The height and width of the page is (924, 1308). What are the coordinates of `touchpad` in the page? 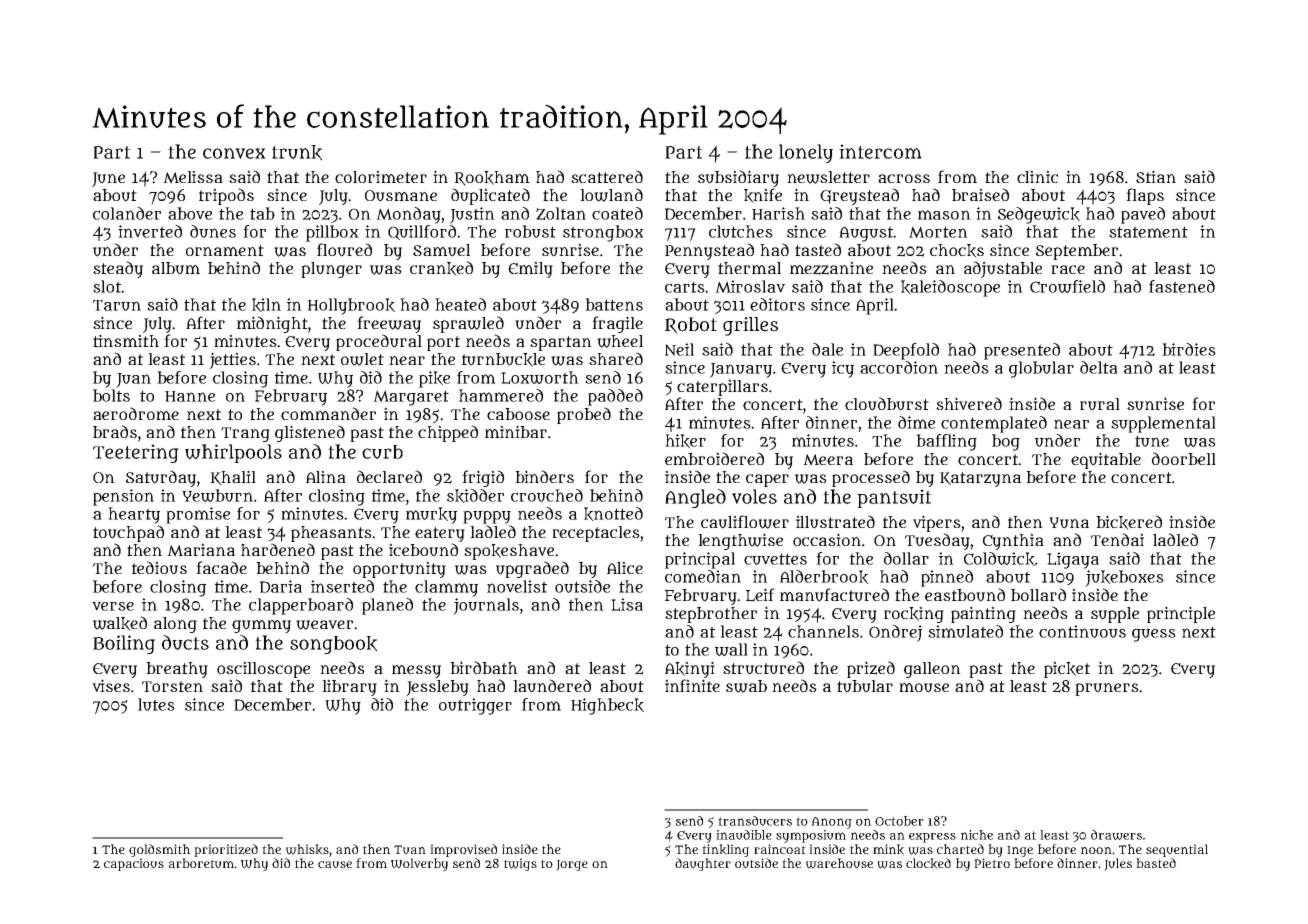 It's located at (128, 533).
